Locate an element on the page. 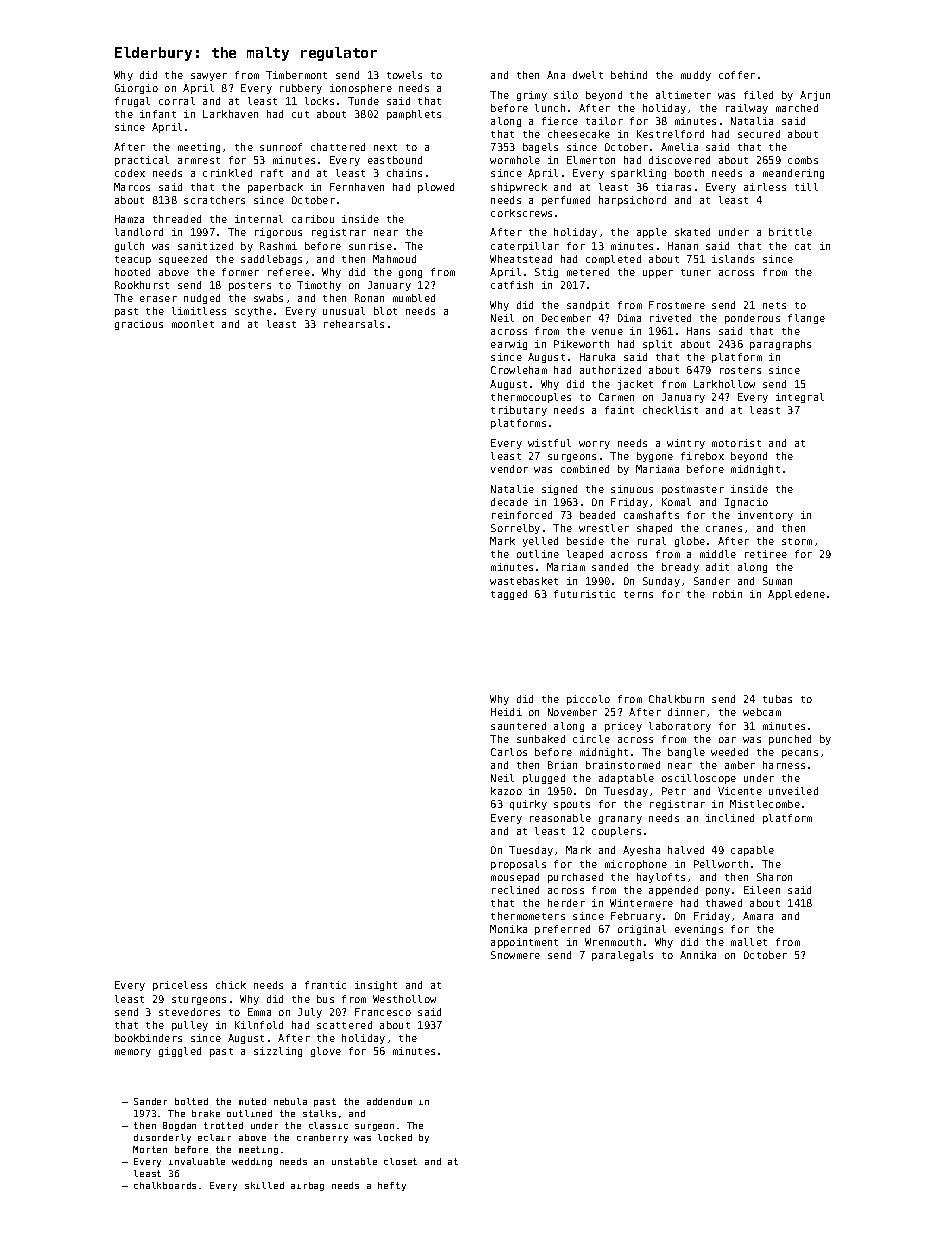 The width and height of the page is (952, 1233). Chalkburn is located at coordinates (676, 699).
